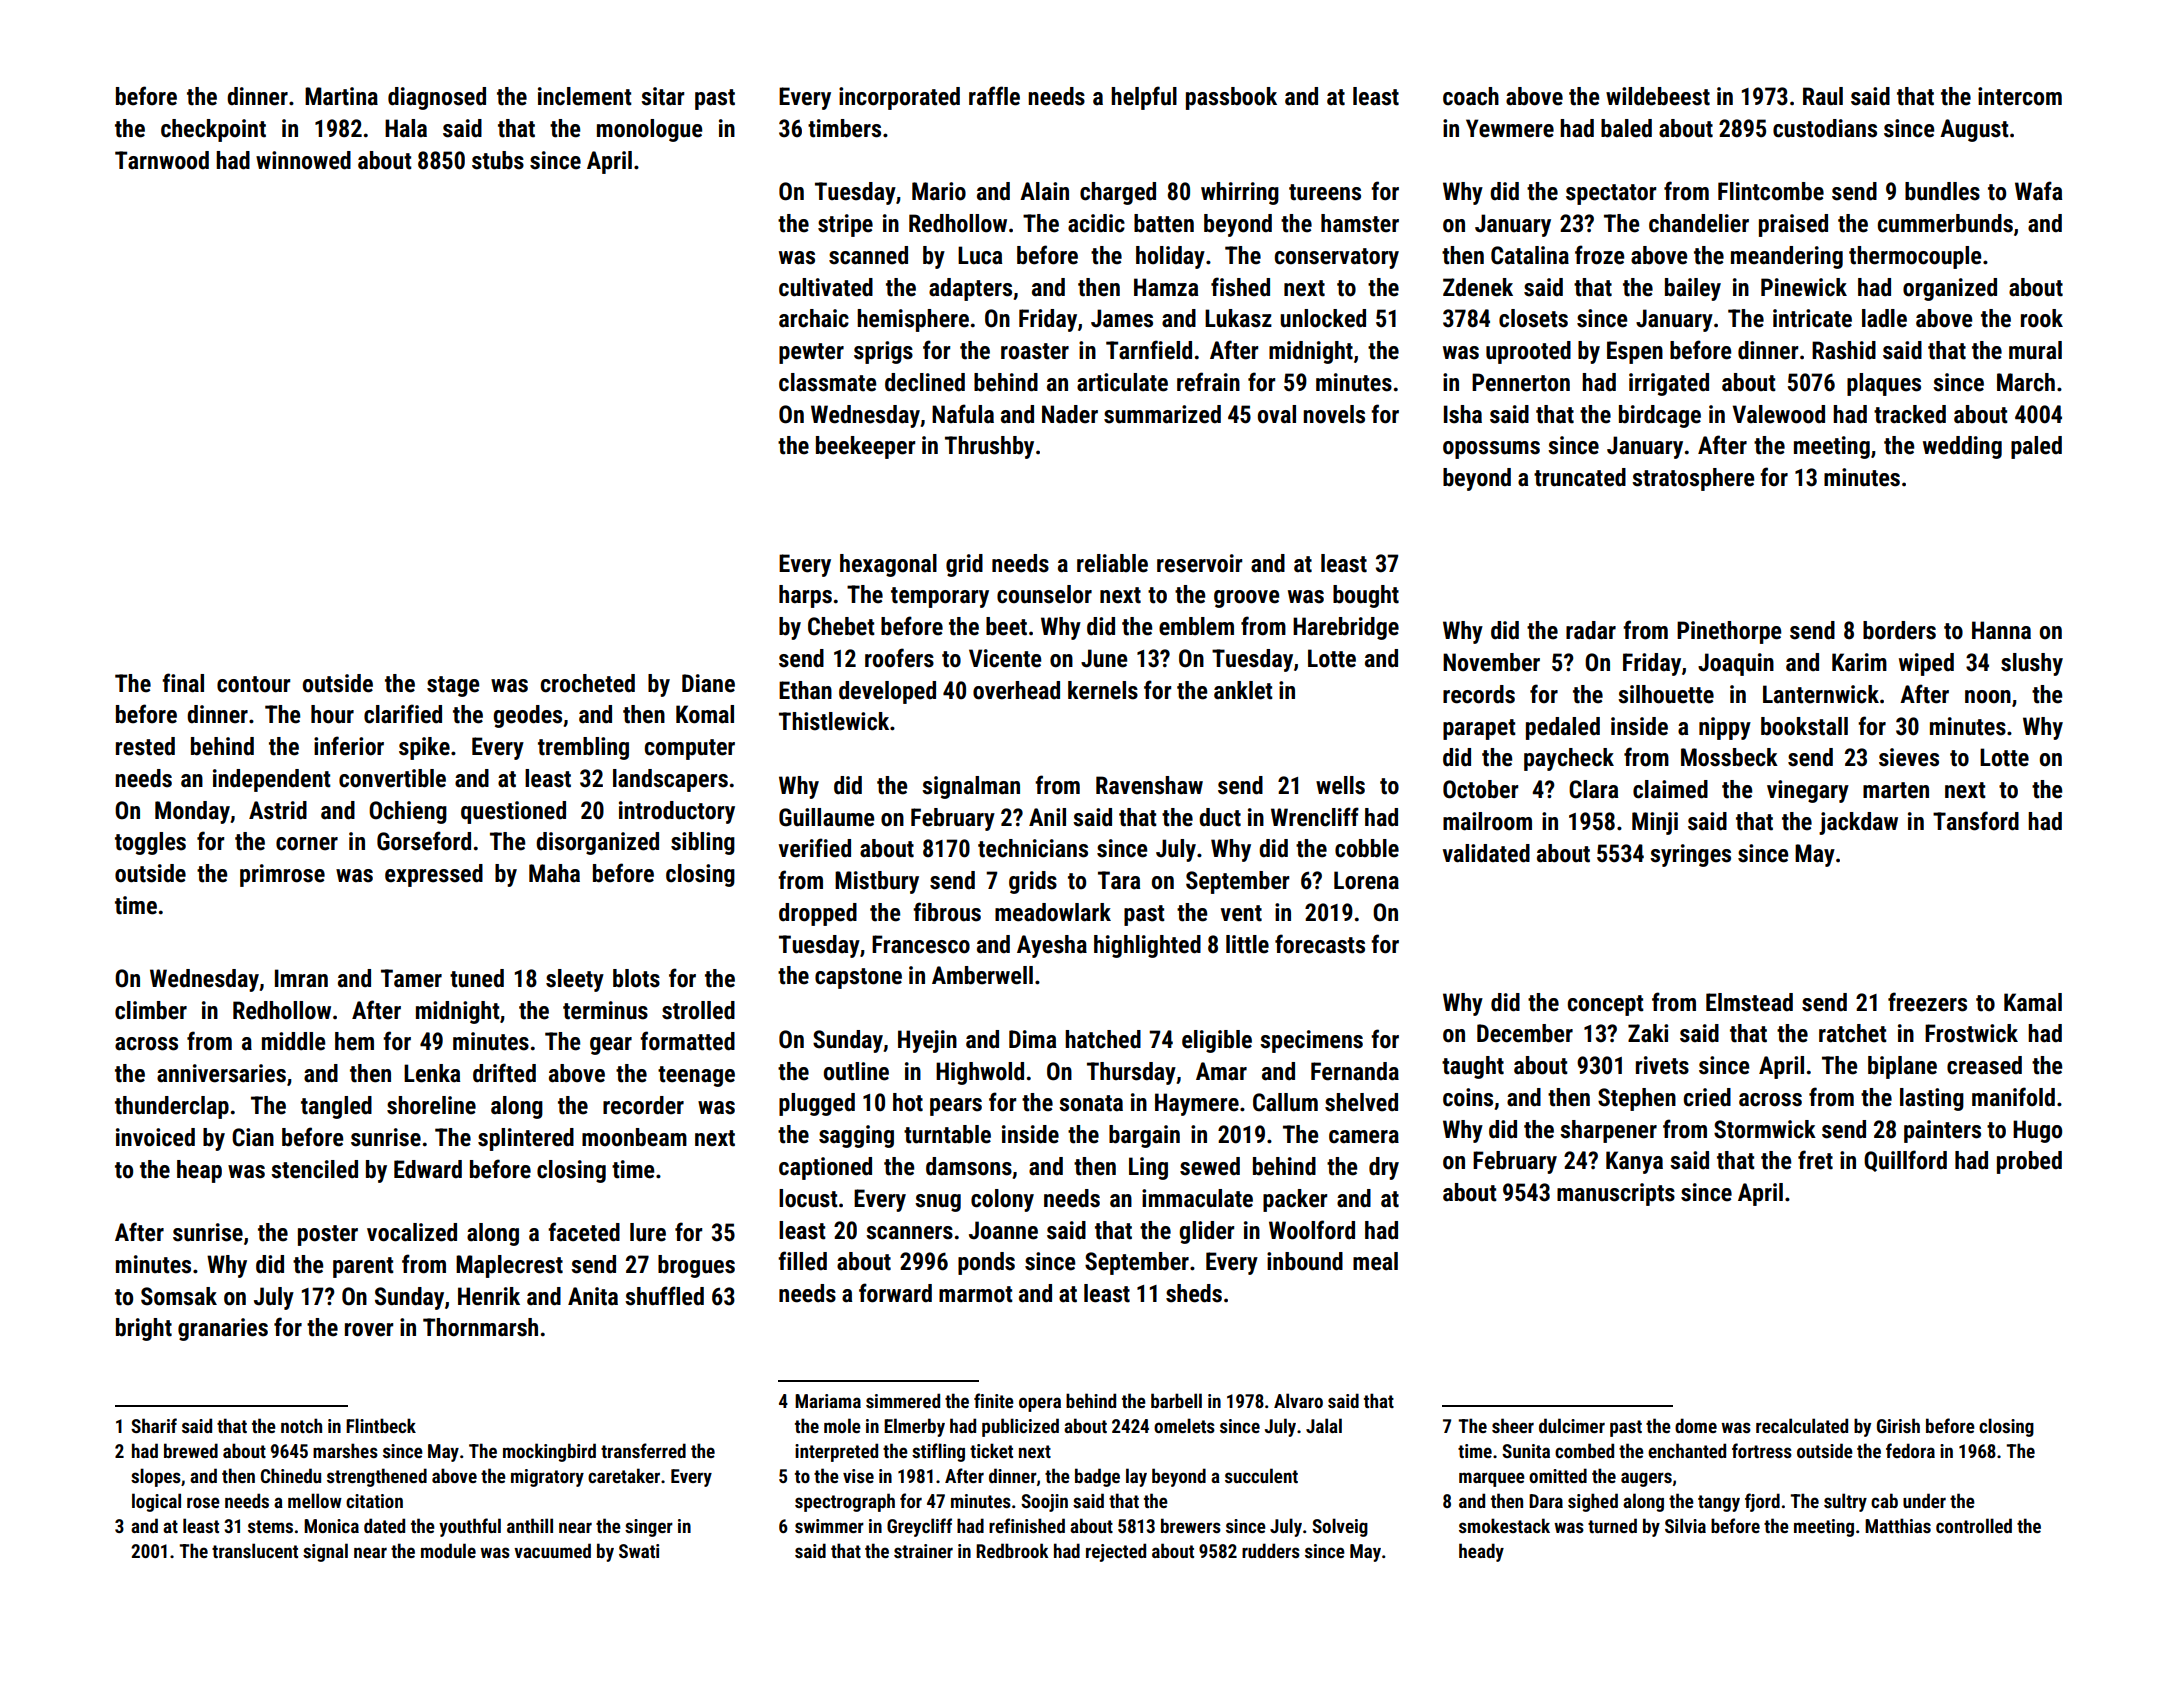 The height and width of the page is (1683, 2178). What do you see at coordinates (2020, 96) in the page?
I see `intercom` at bounding box center [2020, 96].
